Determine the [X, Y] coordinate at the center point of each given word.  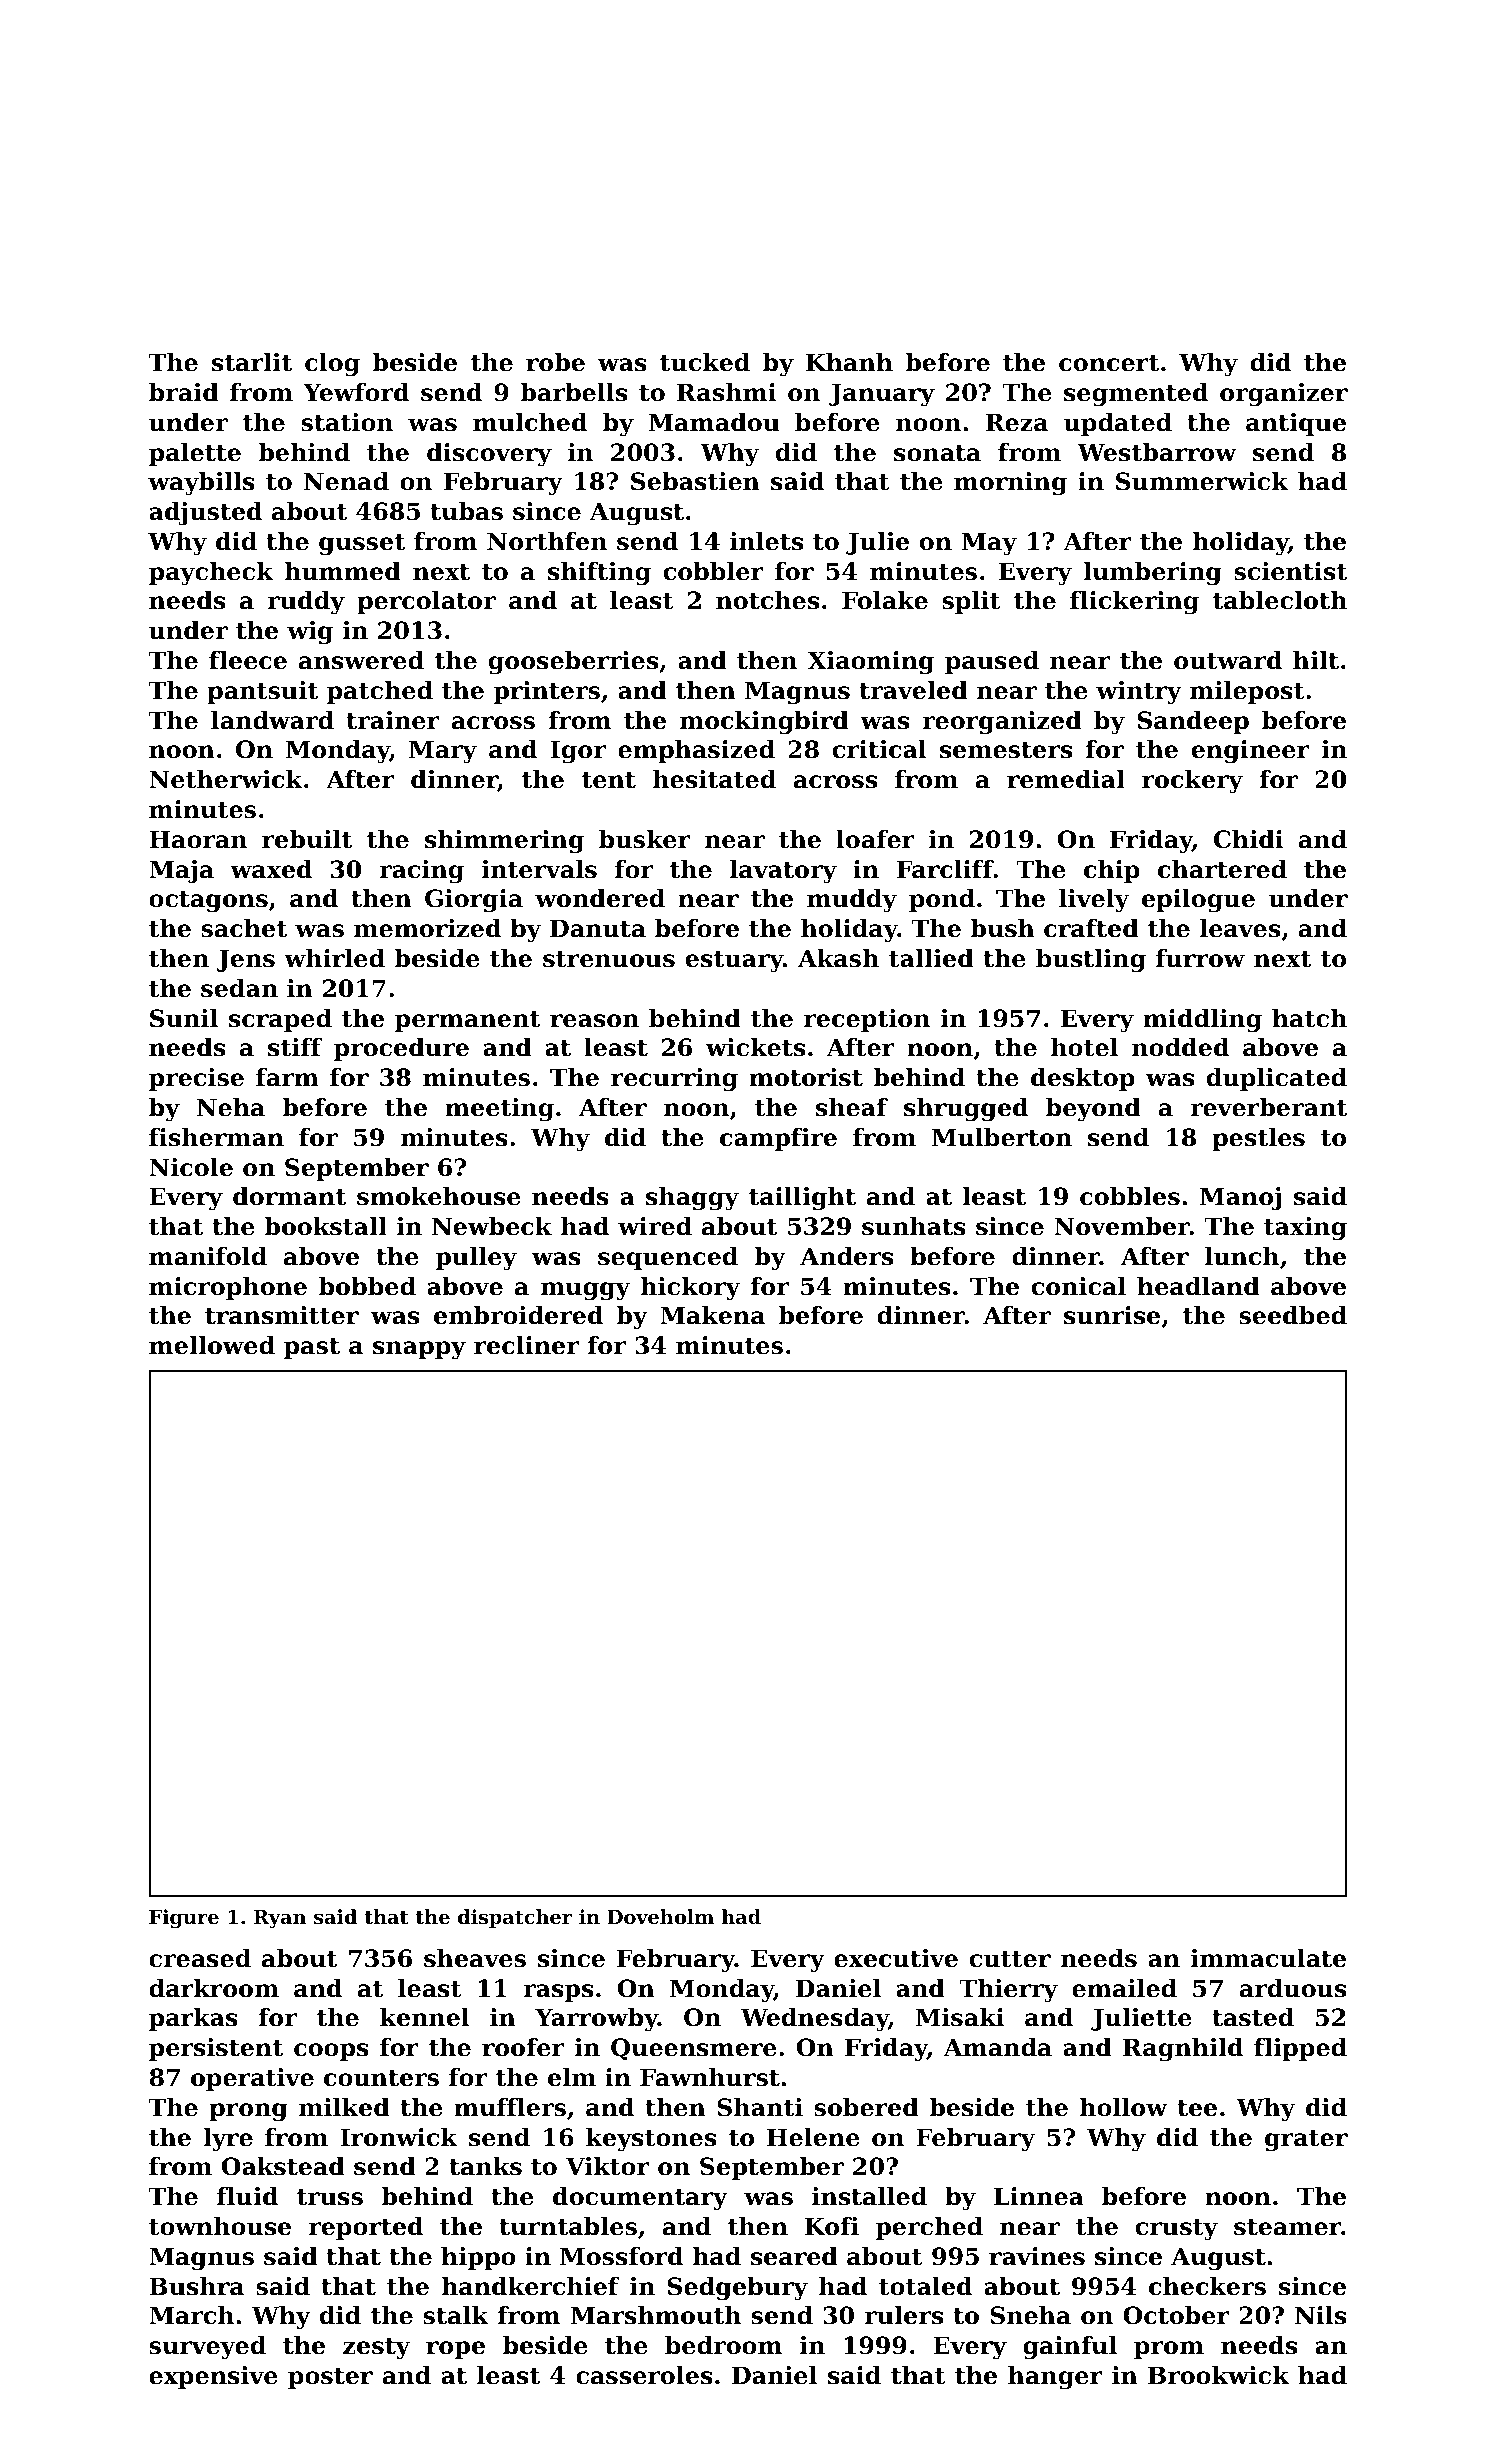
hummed [342, 571]
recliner [526, 1345]
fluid [247, 2196]
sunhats [914, 1226]
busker [645, 839]
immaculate [1268, 1958]
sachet [244, 928]
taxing [1305, 1229]
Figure [184, 1919]
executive [896, 1958]
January [882, 395]
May [989, 544]
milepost [1247, 692]
